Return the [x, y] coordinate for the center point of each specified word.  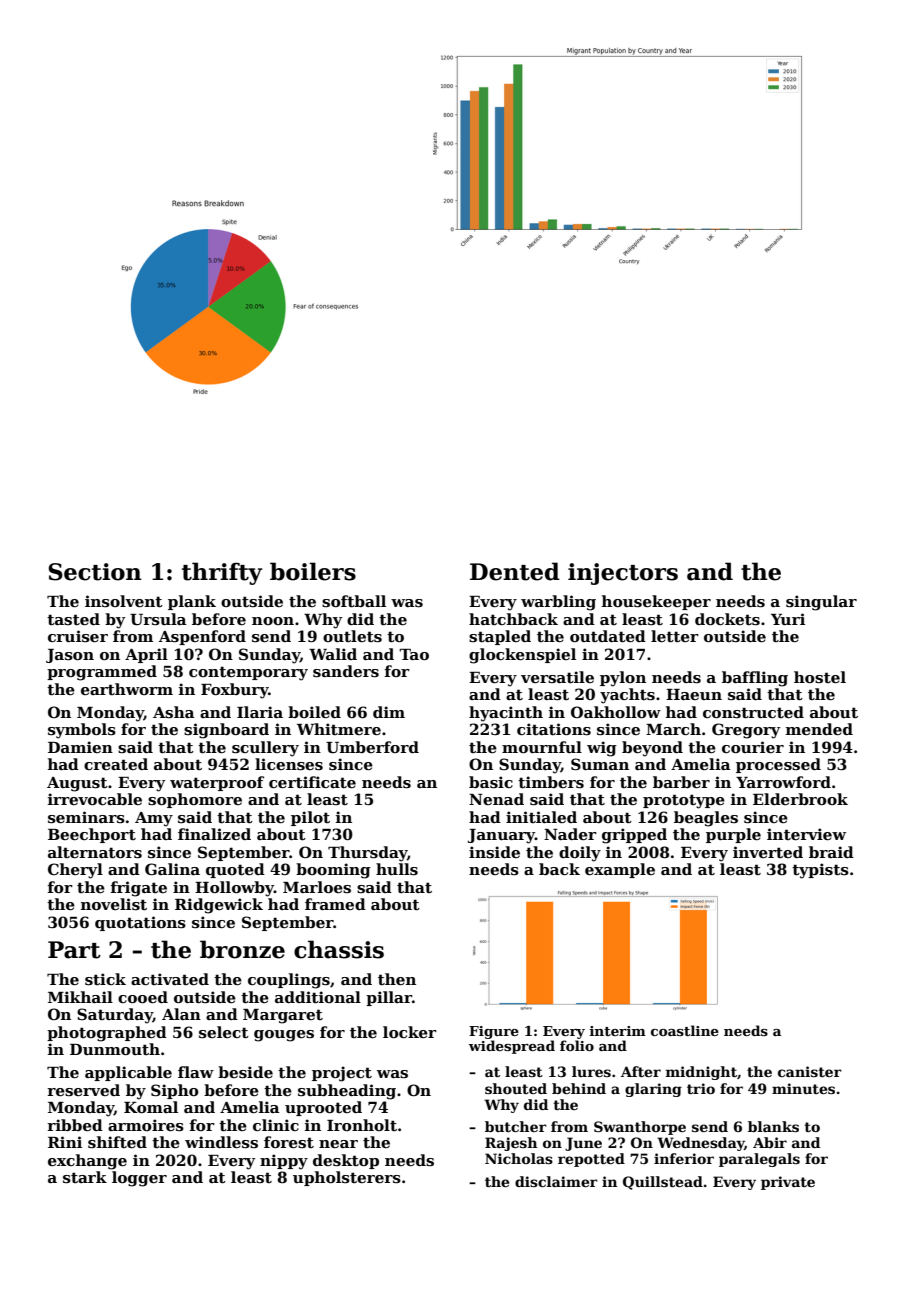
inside [494, 852]
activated [170, 979]
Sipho [175, 1091]
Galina [172, 869]
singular [821, 603]
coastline [685, 1030]
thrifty [222, 573]
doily [580, 854]
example [620, 870]
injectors [623, 574]
